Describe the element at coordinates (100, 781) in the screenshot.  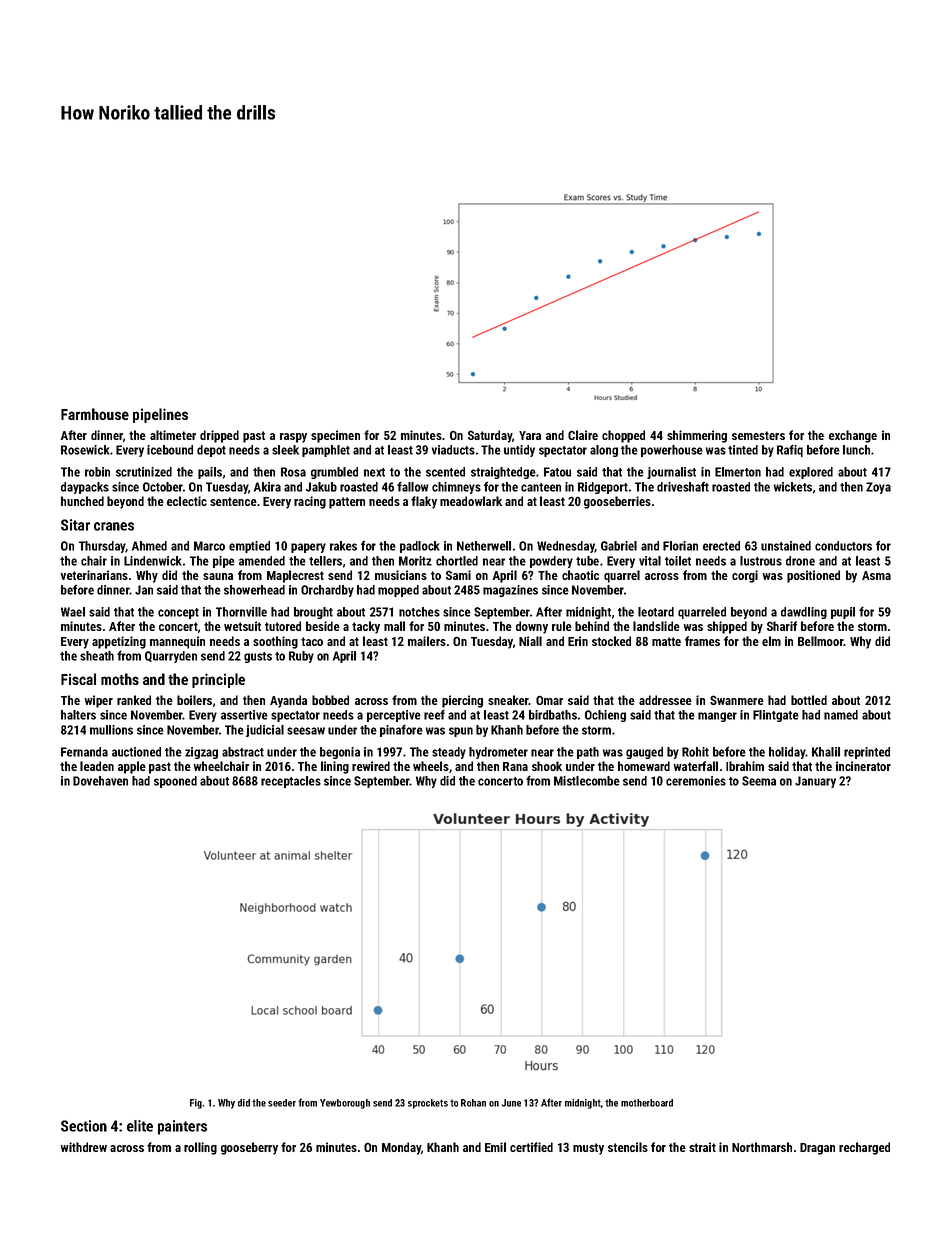
I see `Dovehaven` at that location.
